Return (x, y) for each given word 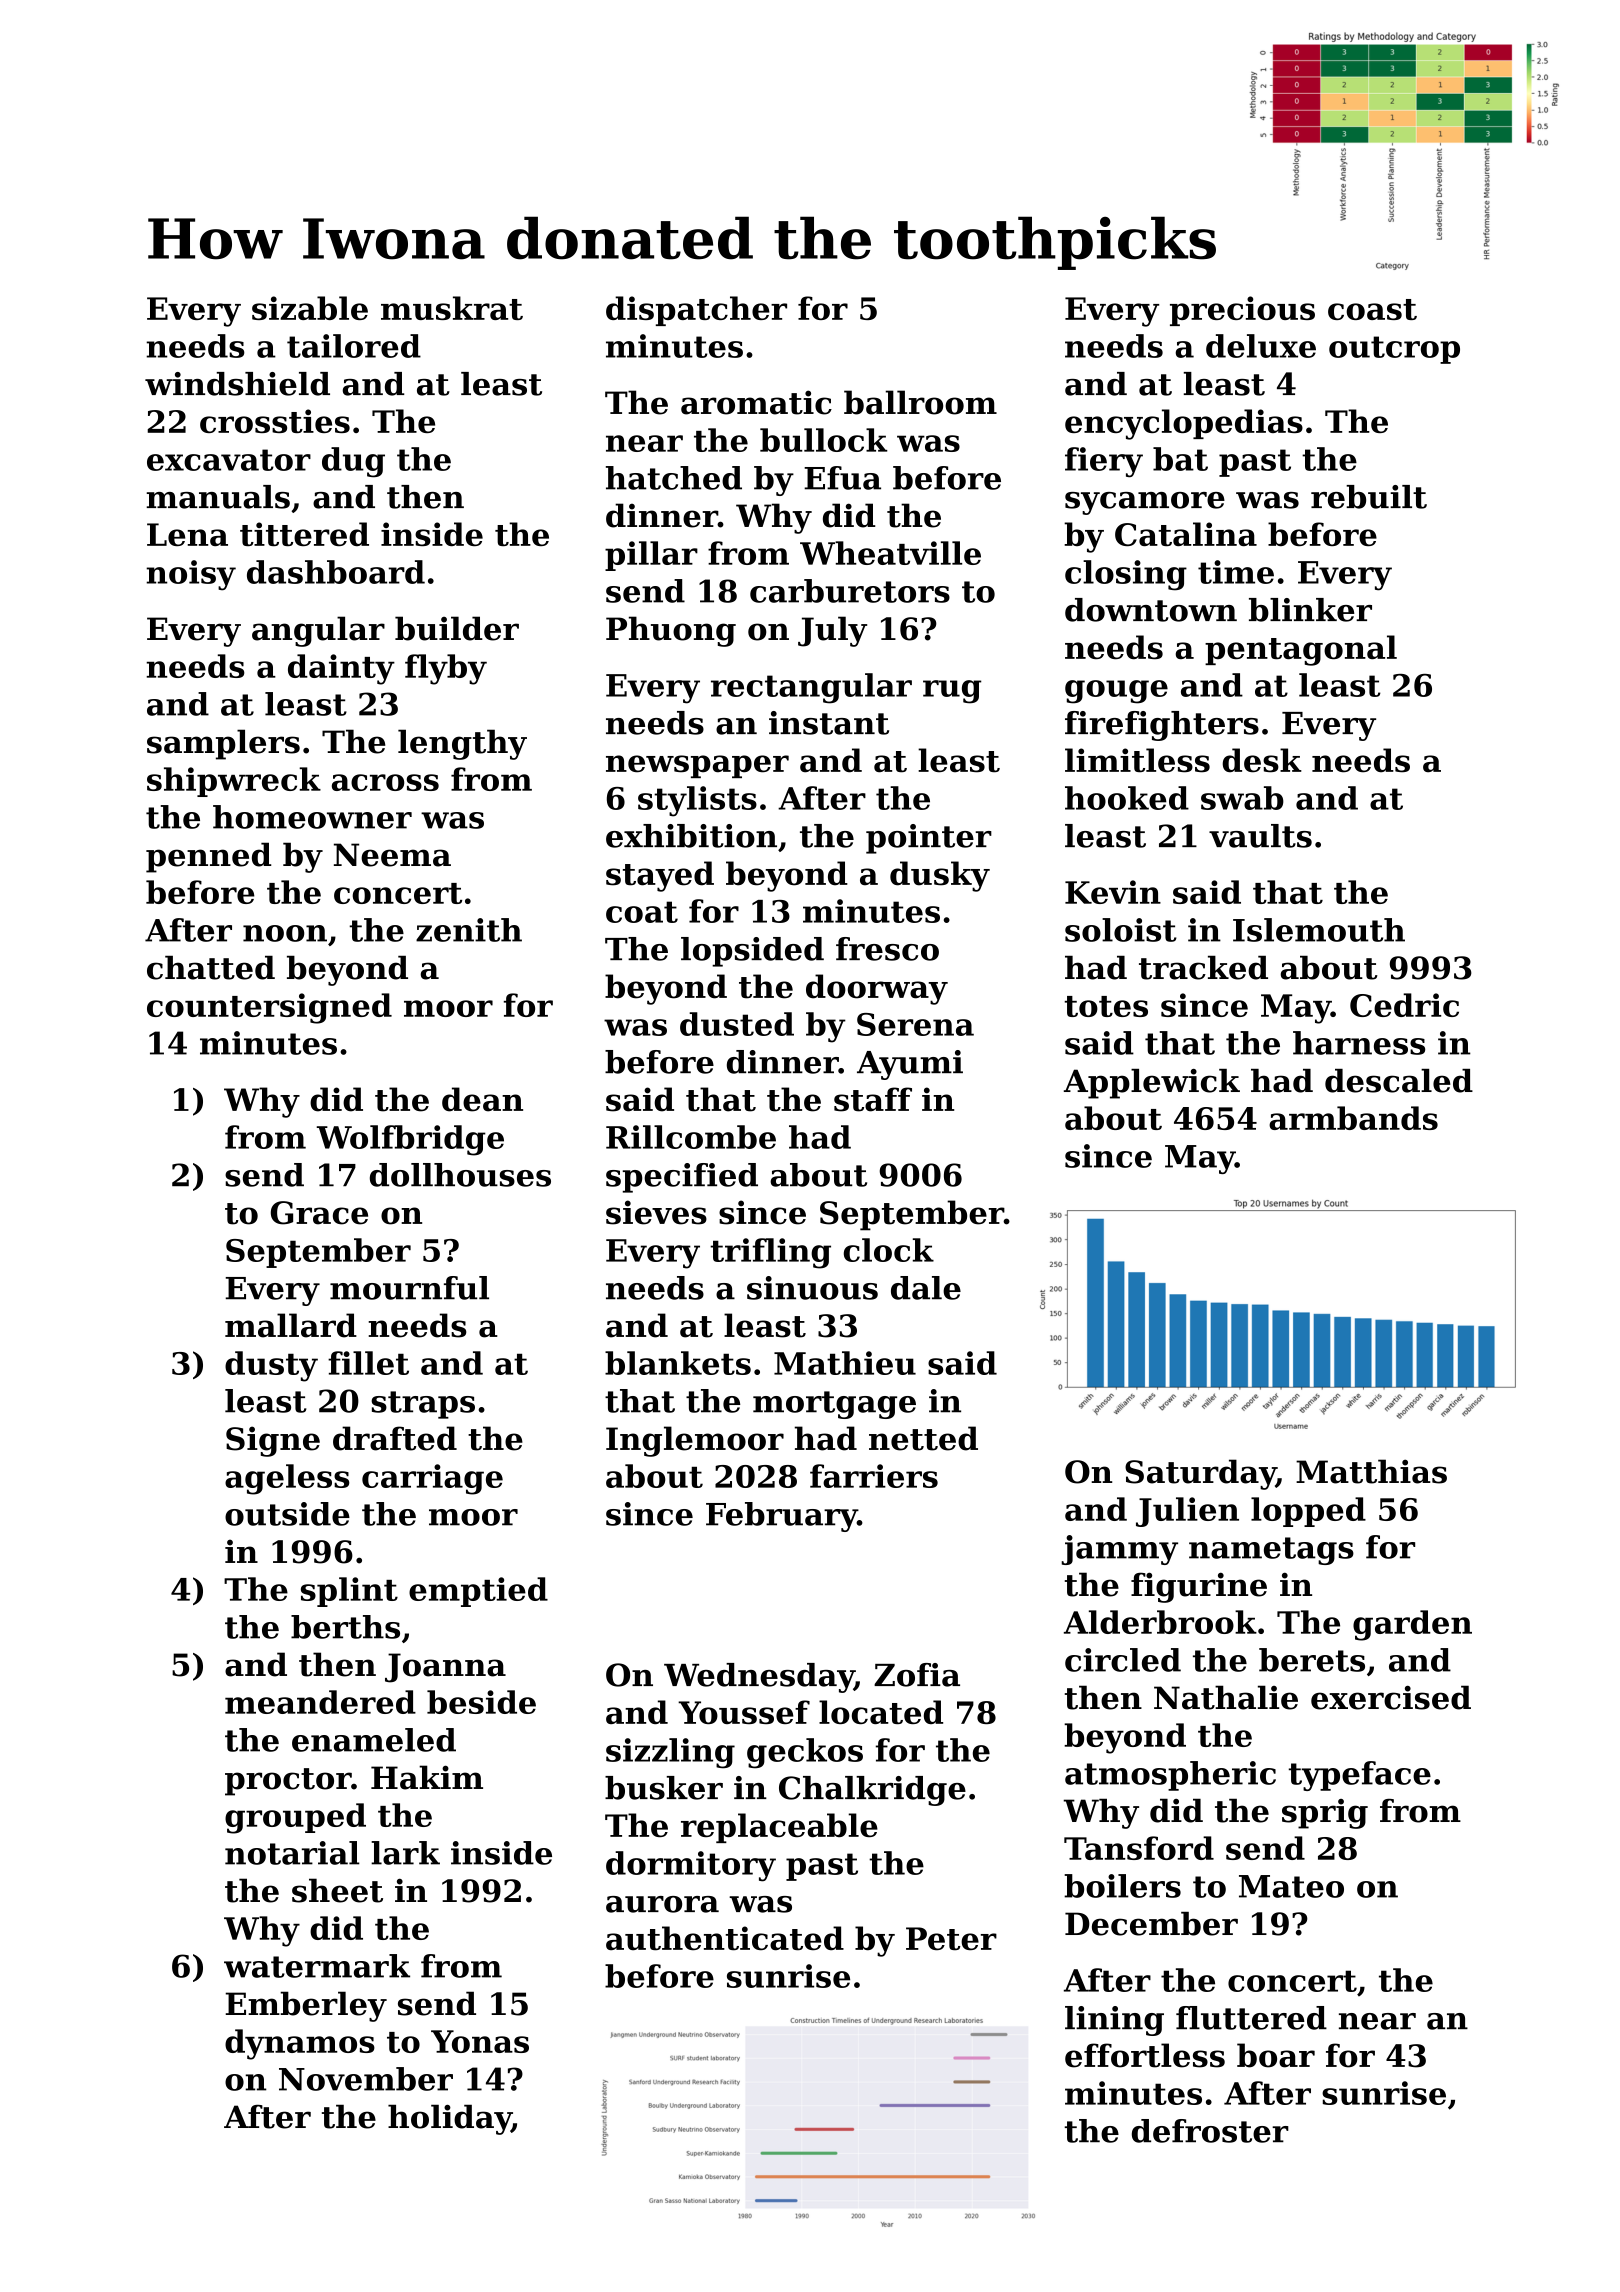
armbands (1353, 1118)
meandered (320, 1702)
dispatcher (696, 311)
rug (952, 692)
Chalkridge (872, 1791)
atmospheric (1170, 1776)
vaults (1260, 836)
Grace (319, 1213)
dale (926, 1288)
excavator (229, 460)
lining (1114, 2021)
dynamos (300, 2044)
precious (1242, 311)
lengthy (462, 744)
